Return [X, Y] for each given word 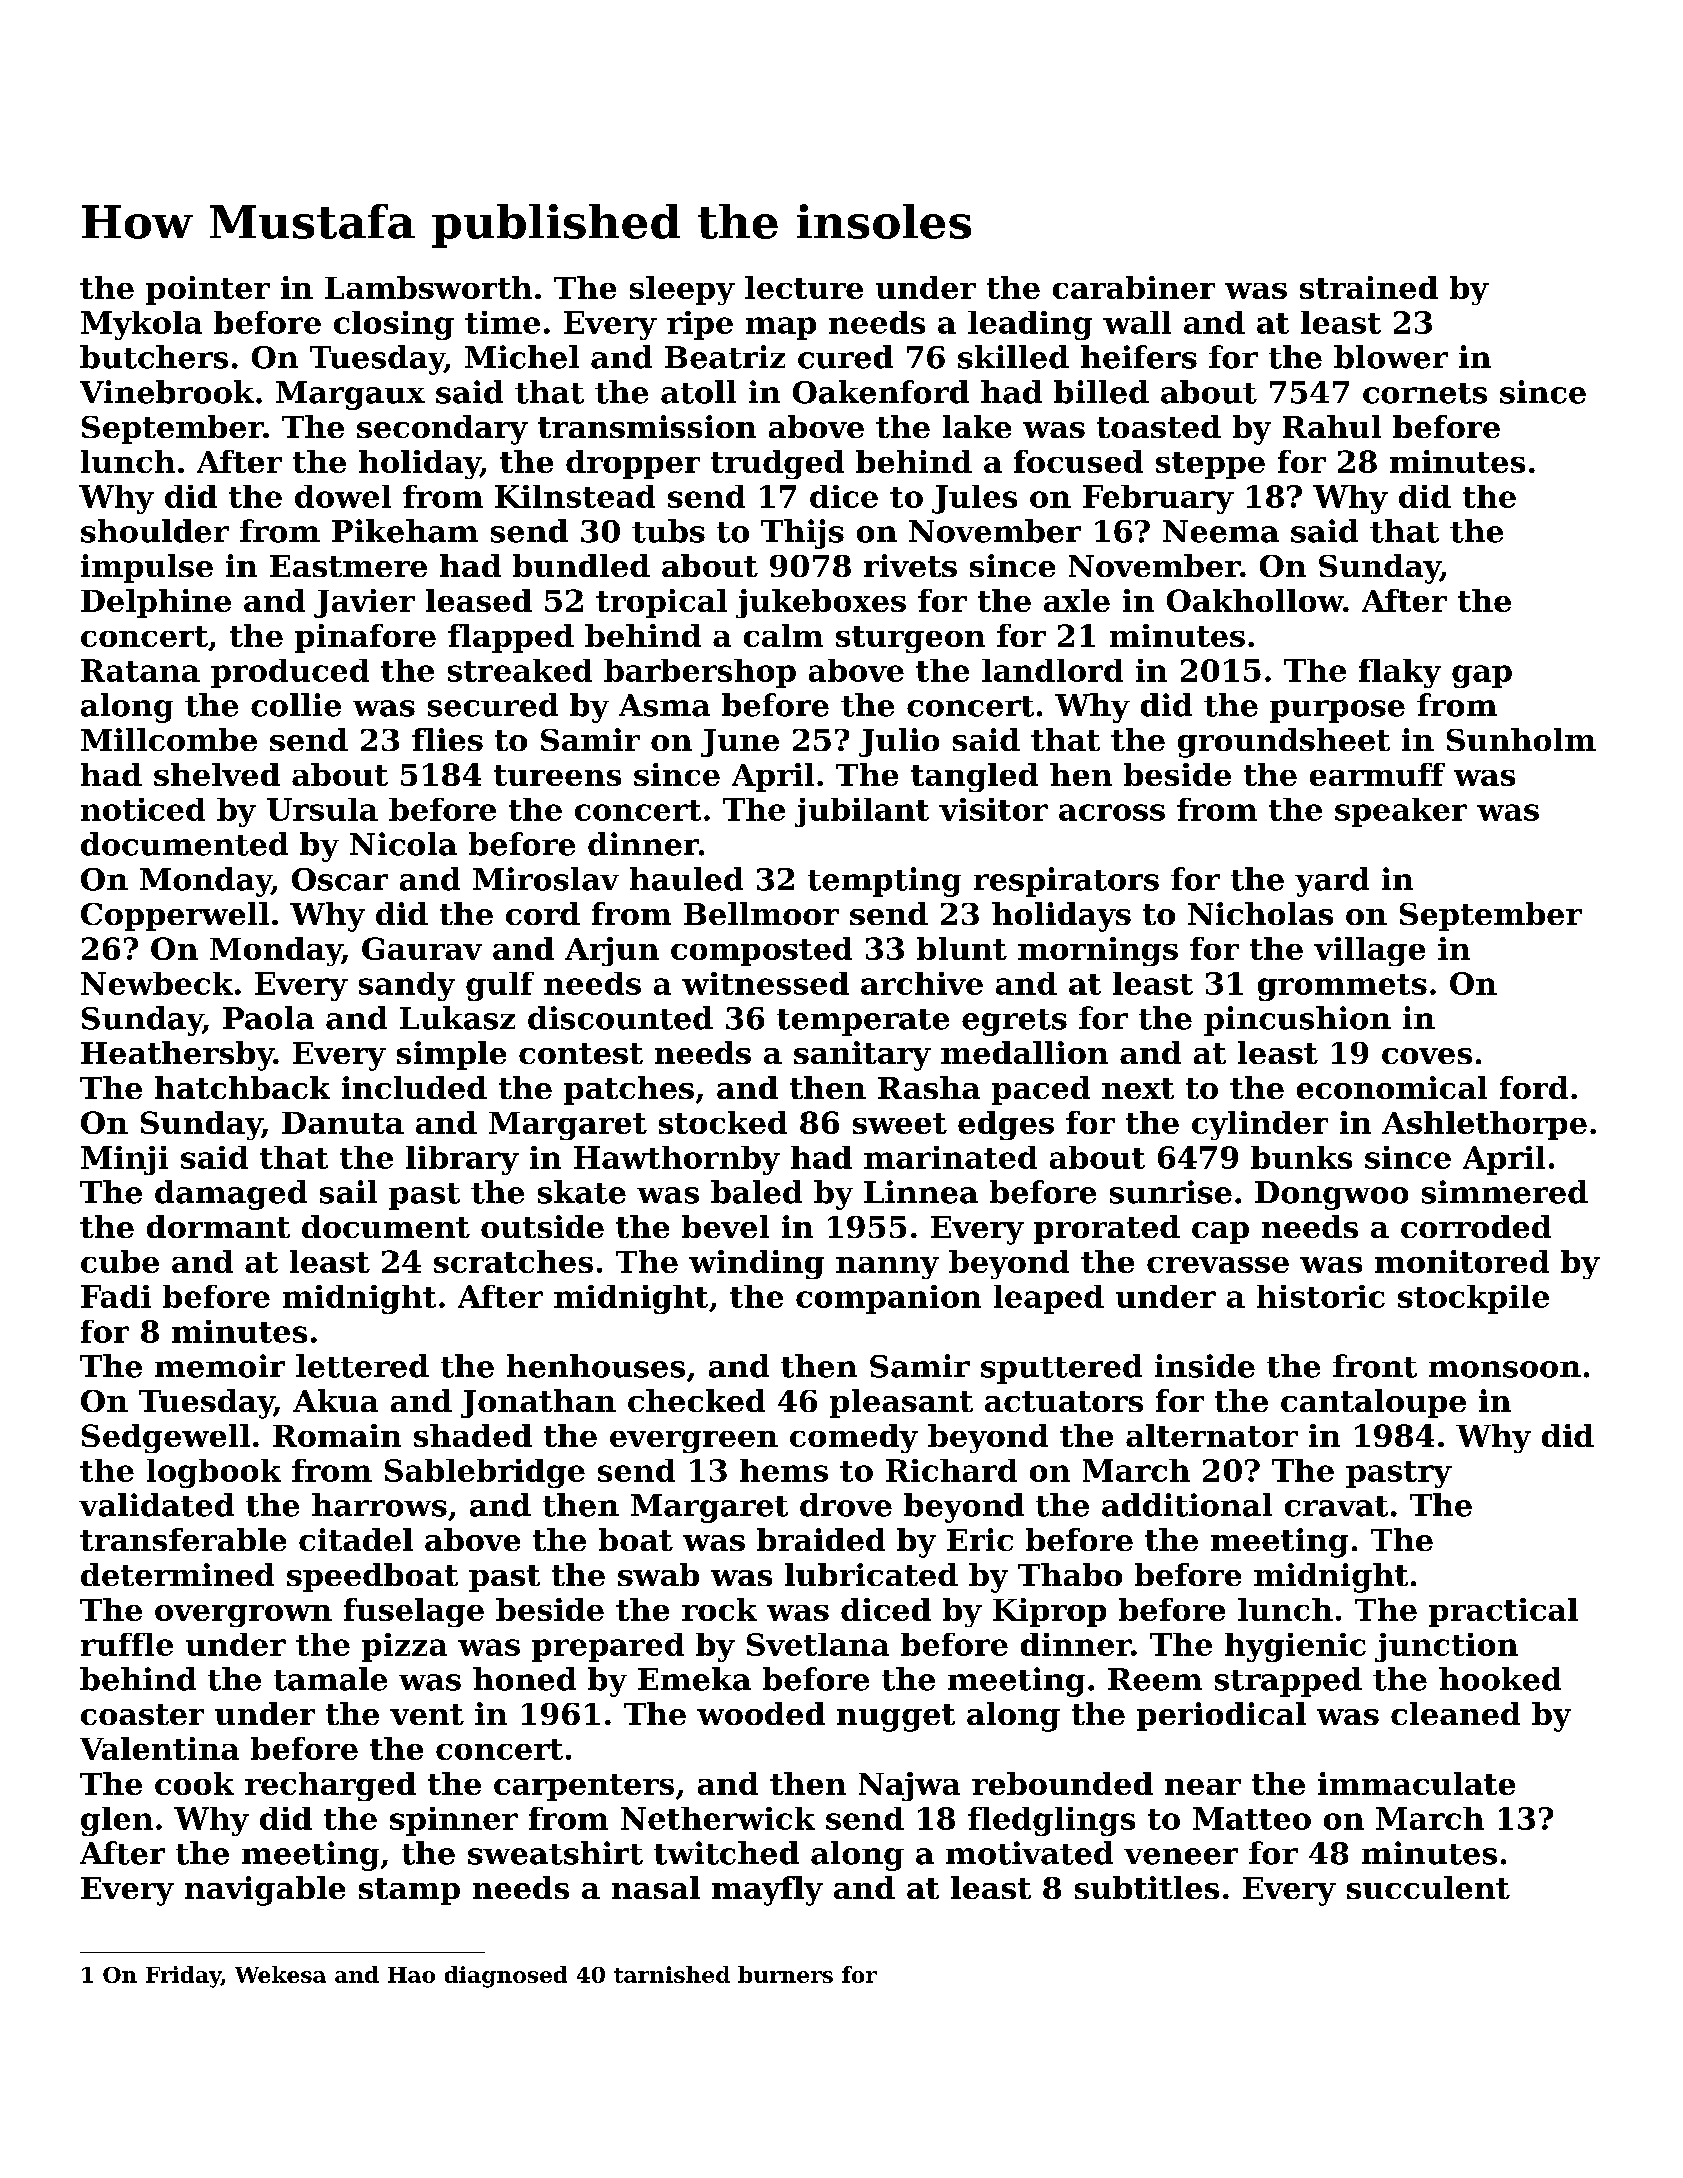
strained [1369, 287]
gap [1482, 676]
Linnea [921, 1192]
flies [447, 739]
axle [1077, 600]
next [1138, 1088]
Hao [411, 1975]
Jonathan [538, 1403]
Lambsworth [428, 287]
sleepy [682, 290]
